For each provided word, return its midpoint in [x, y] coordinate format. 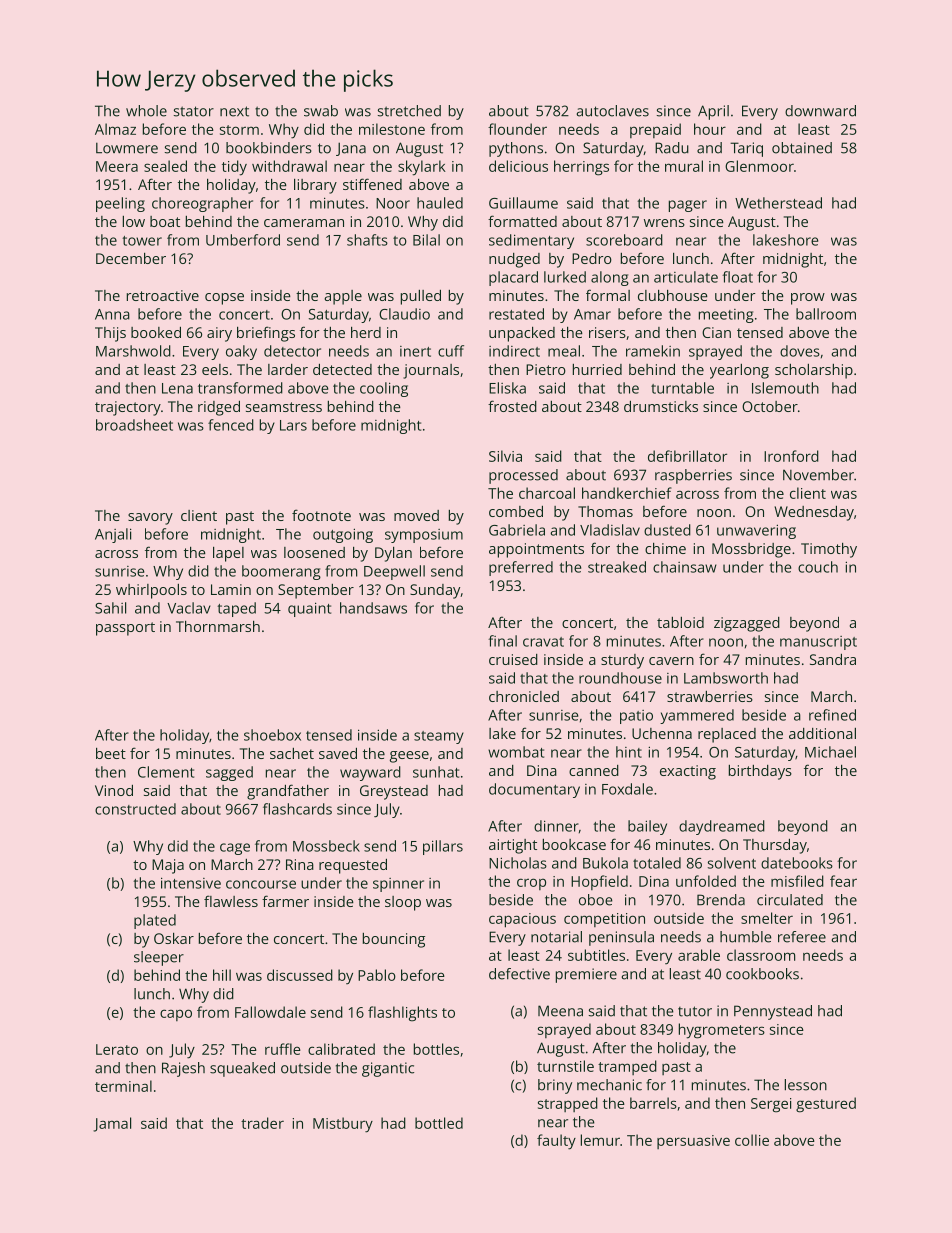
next [234, 111]
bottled [439, 1123]
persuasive [693, 1142]
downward [820, 111]
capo [176, 1015]
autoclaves [612, 111]
